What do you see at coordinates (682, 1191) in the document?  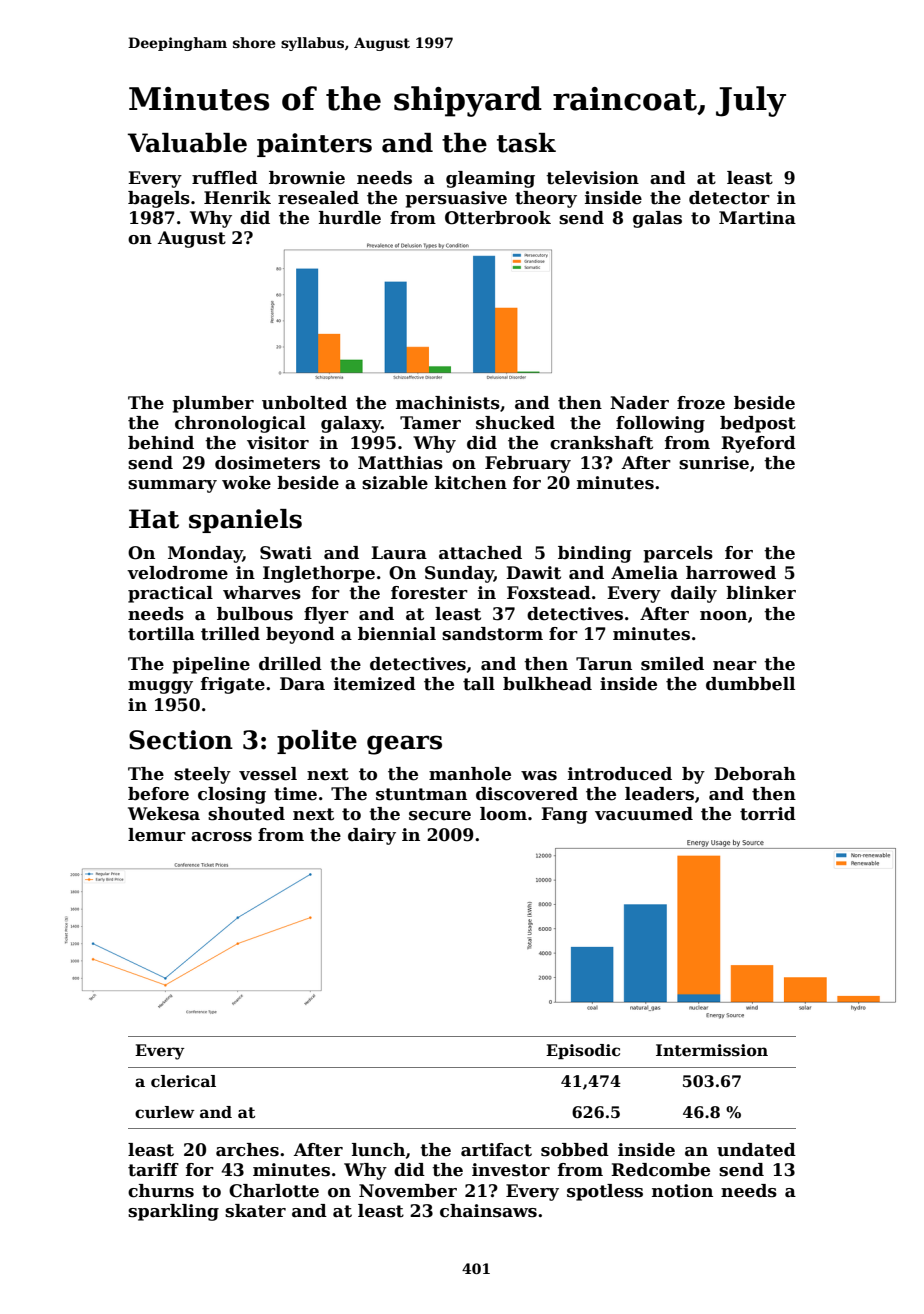 I see `notion` at bounding box center [682, 1191].
